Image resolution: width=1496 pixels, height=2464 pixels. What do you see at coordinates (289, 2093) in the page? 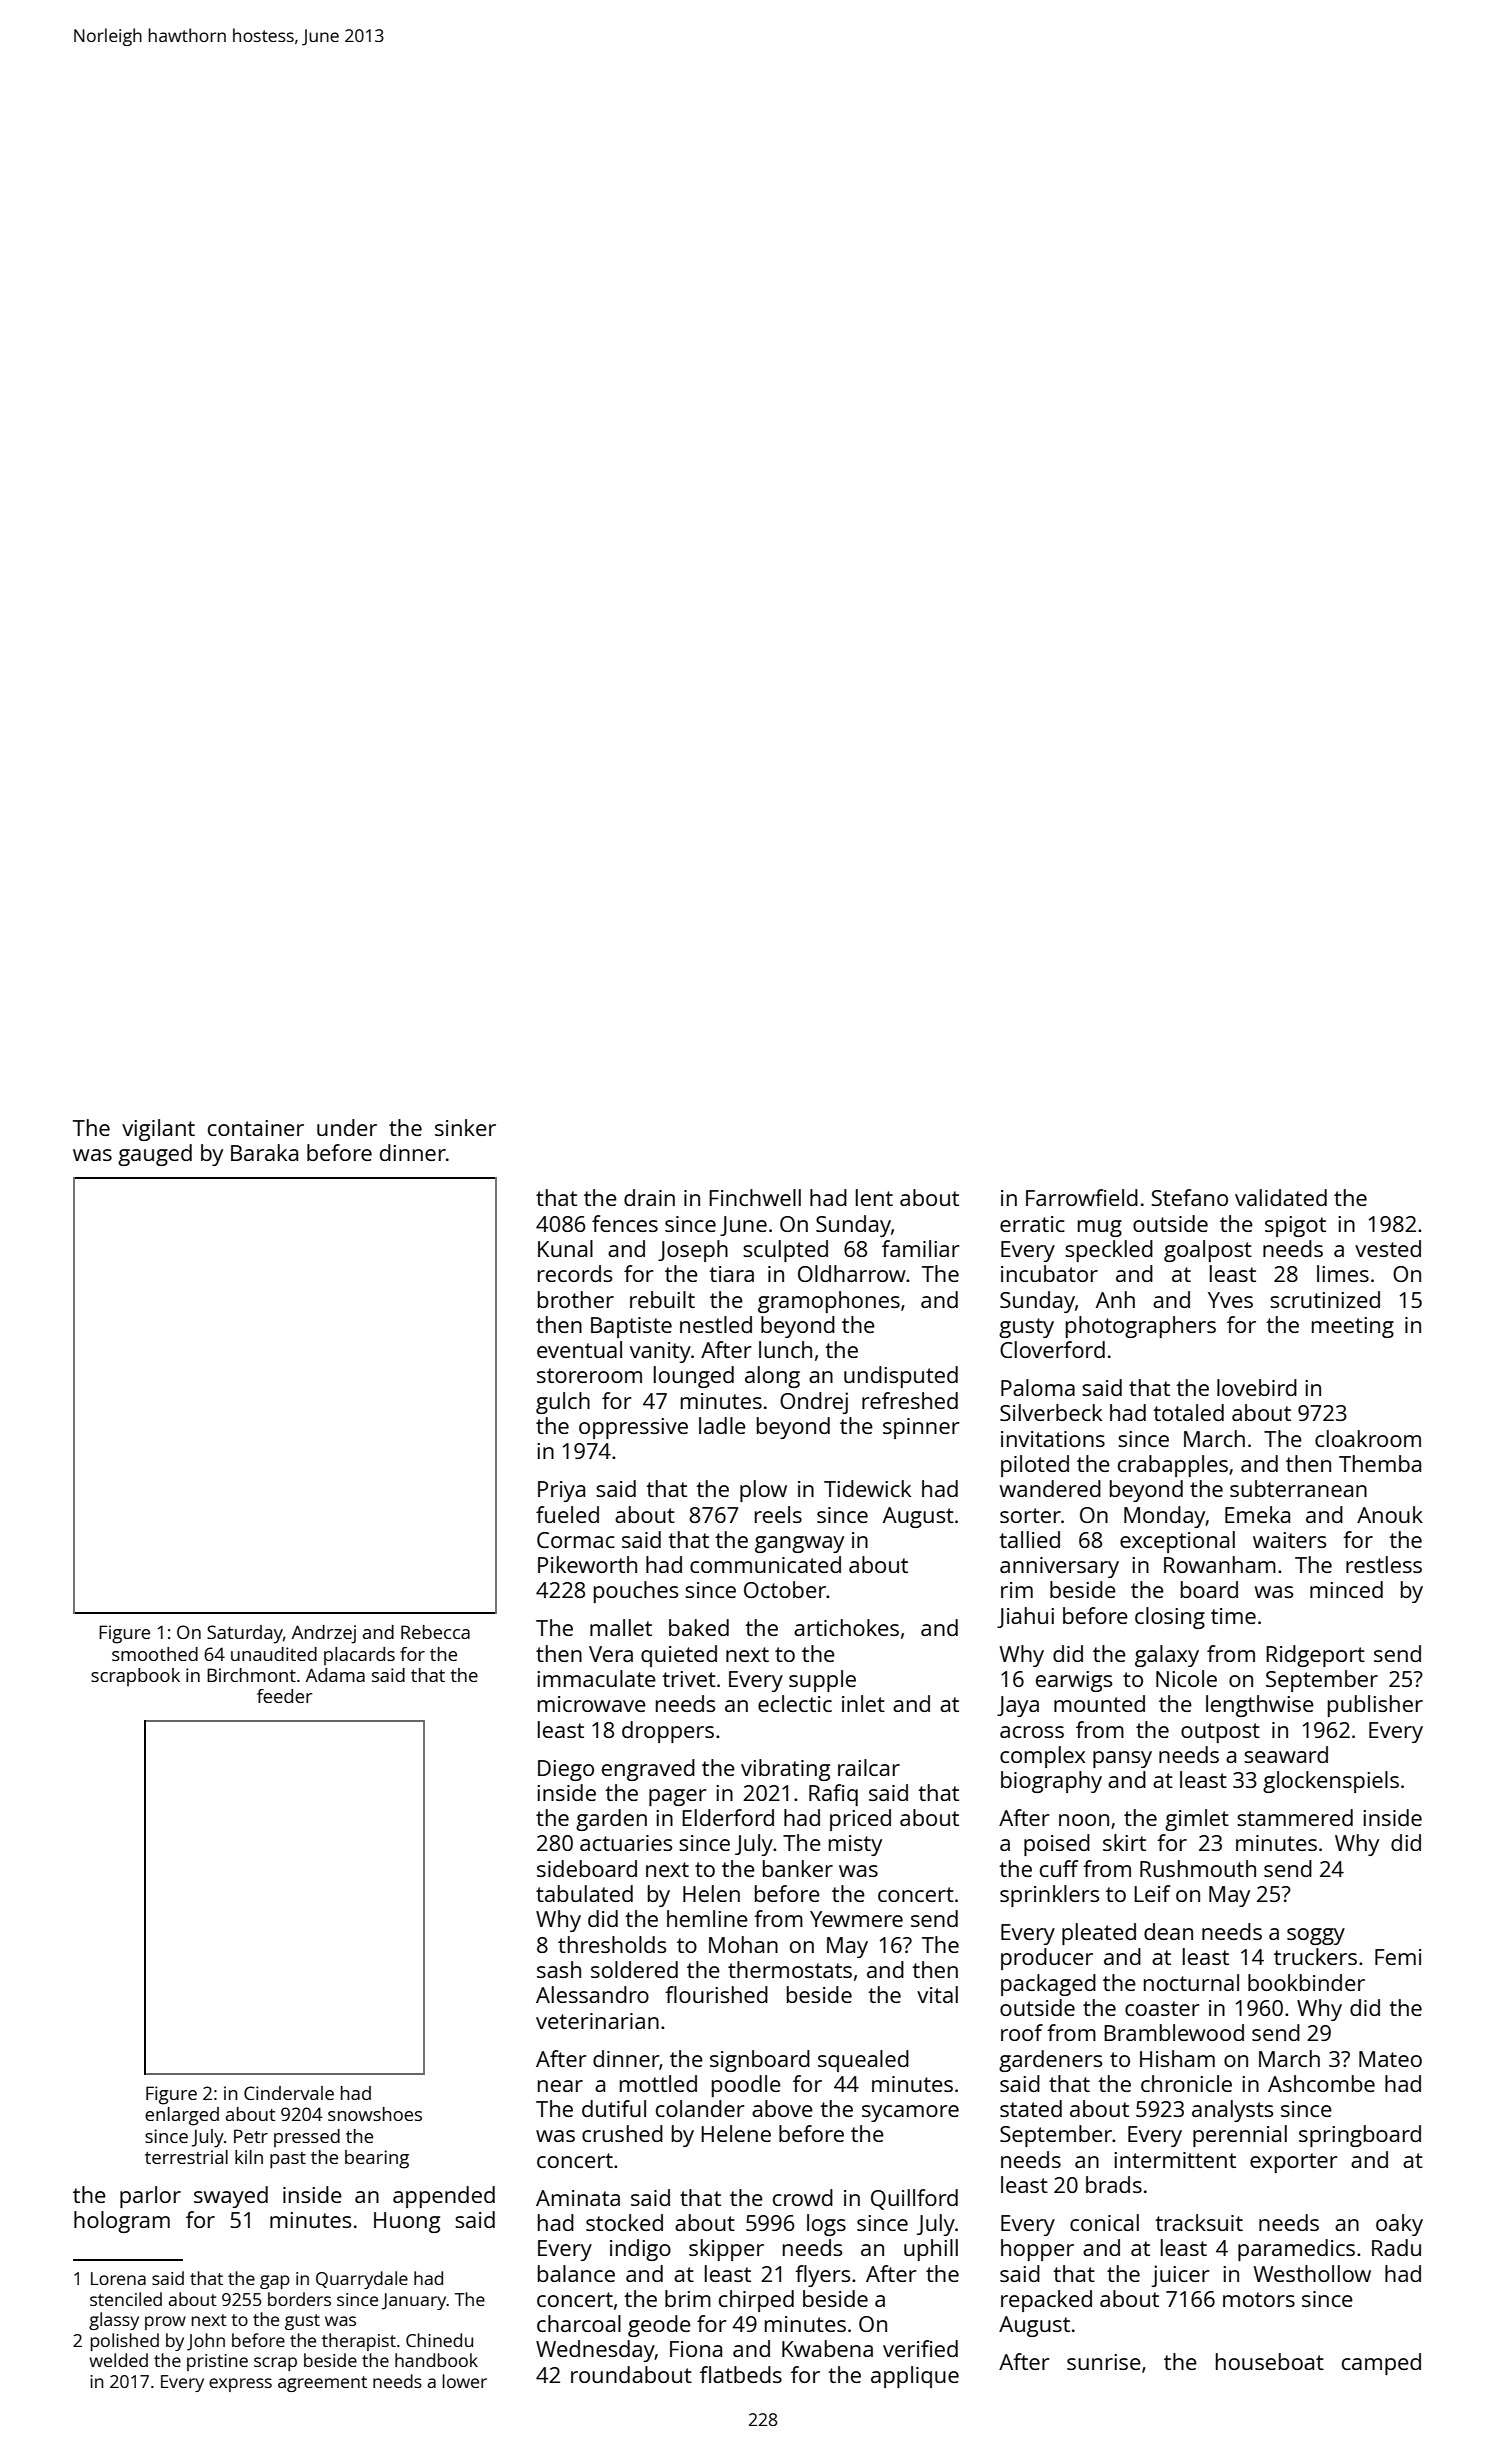
I see `Cindervale` at bounding box center [289, 2093].
